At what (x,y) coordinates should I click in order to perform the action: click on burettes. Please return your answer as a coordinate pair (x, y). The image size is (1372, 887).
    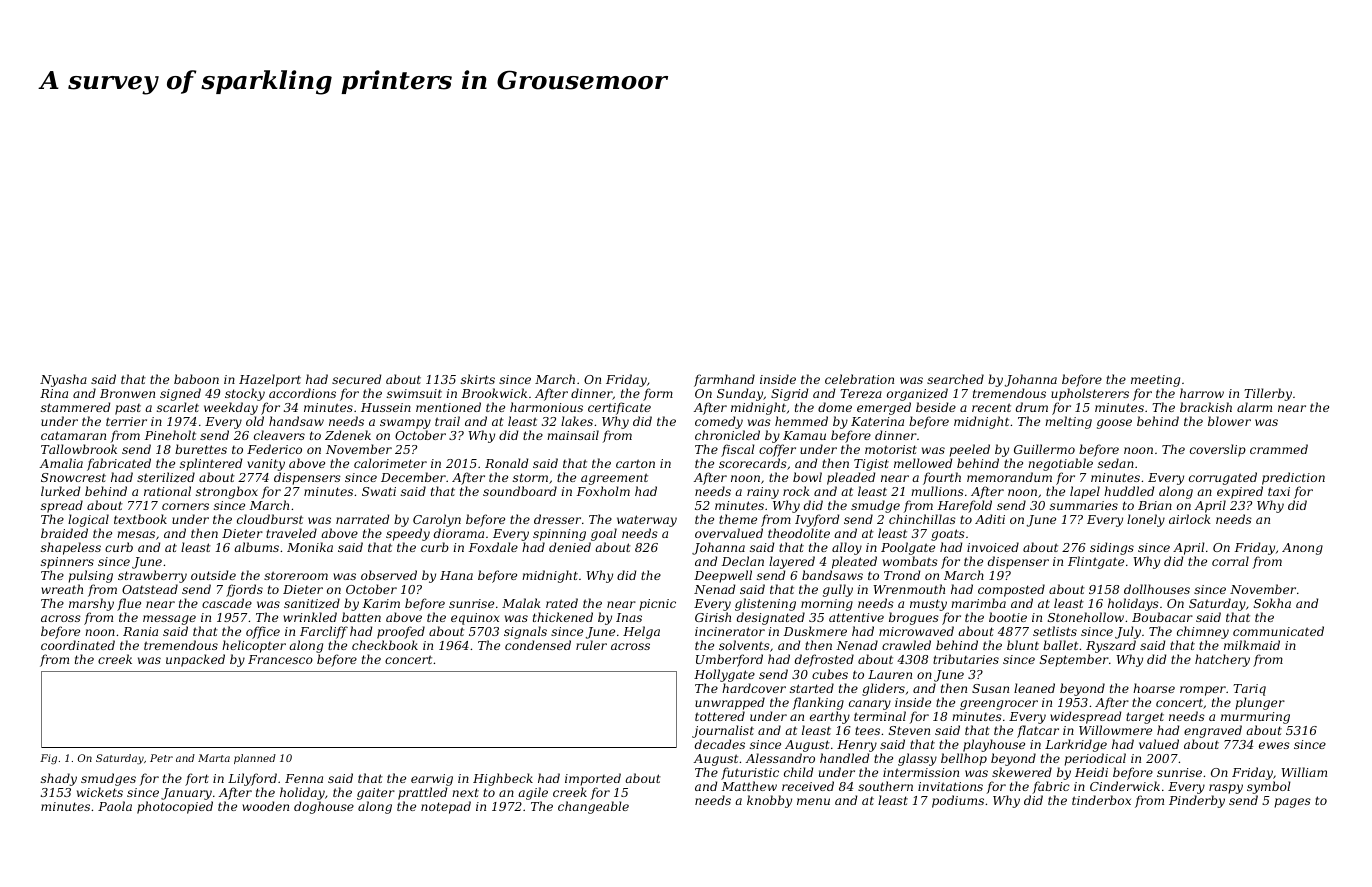
    Looking at the image, I should click on (201, 449).
